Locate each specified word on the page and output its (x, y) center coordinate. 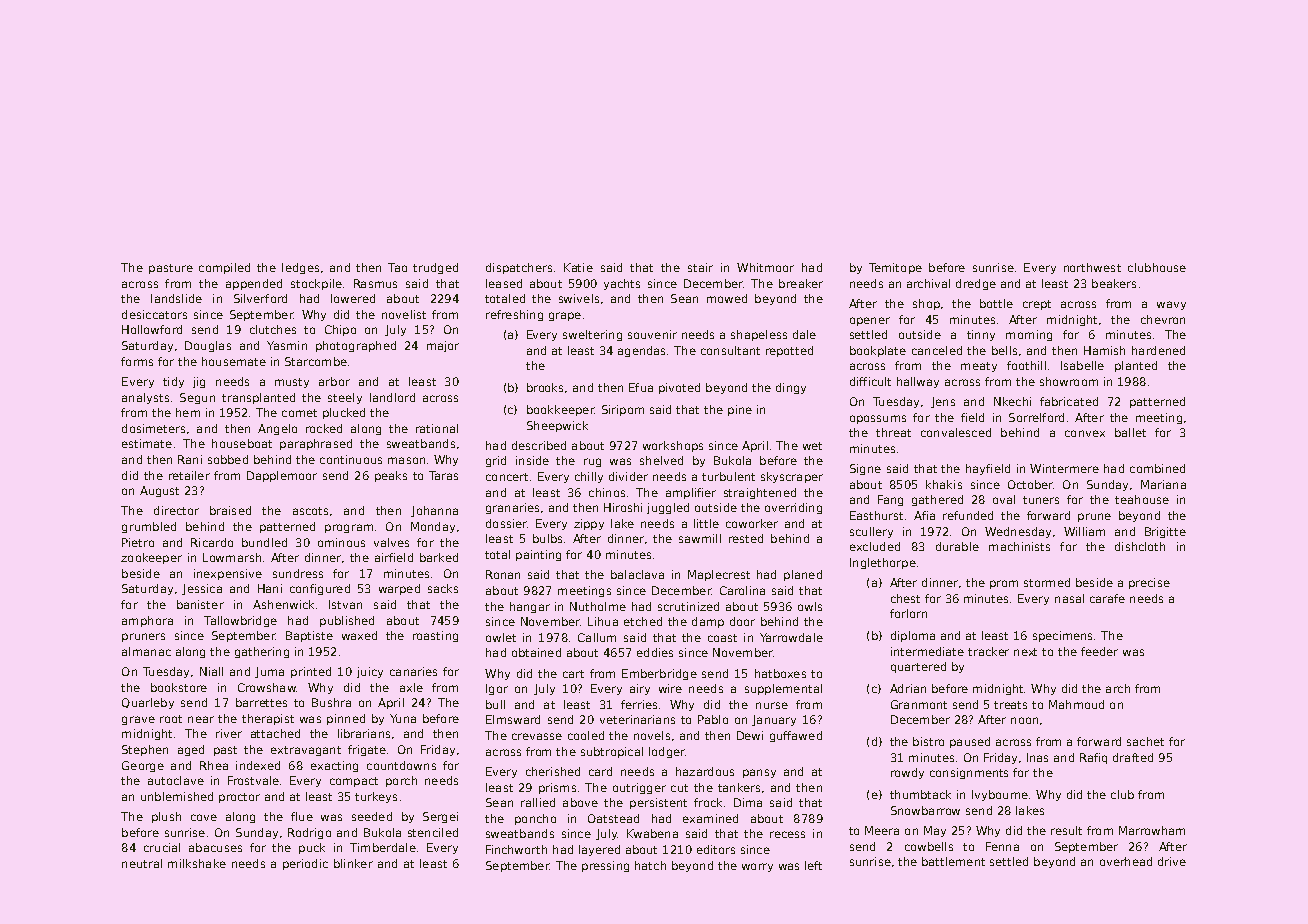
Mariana (1163, 484)
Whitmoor (765, 267)
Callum (597, 637)
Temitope (895, 268)
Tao (397, 267)
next (1025, 652)
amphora (147, 621)
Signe (865, 469)
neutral (142, 863)
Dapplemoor (282, 476)
